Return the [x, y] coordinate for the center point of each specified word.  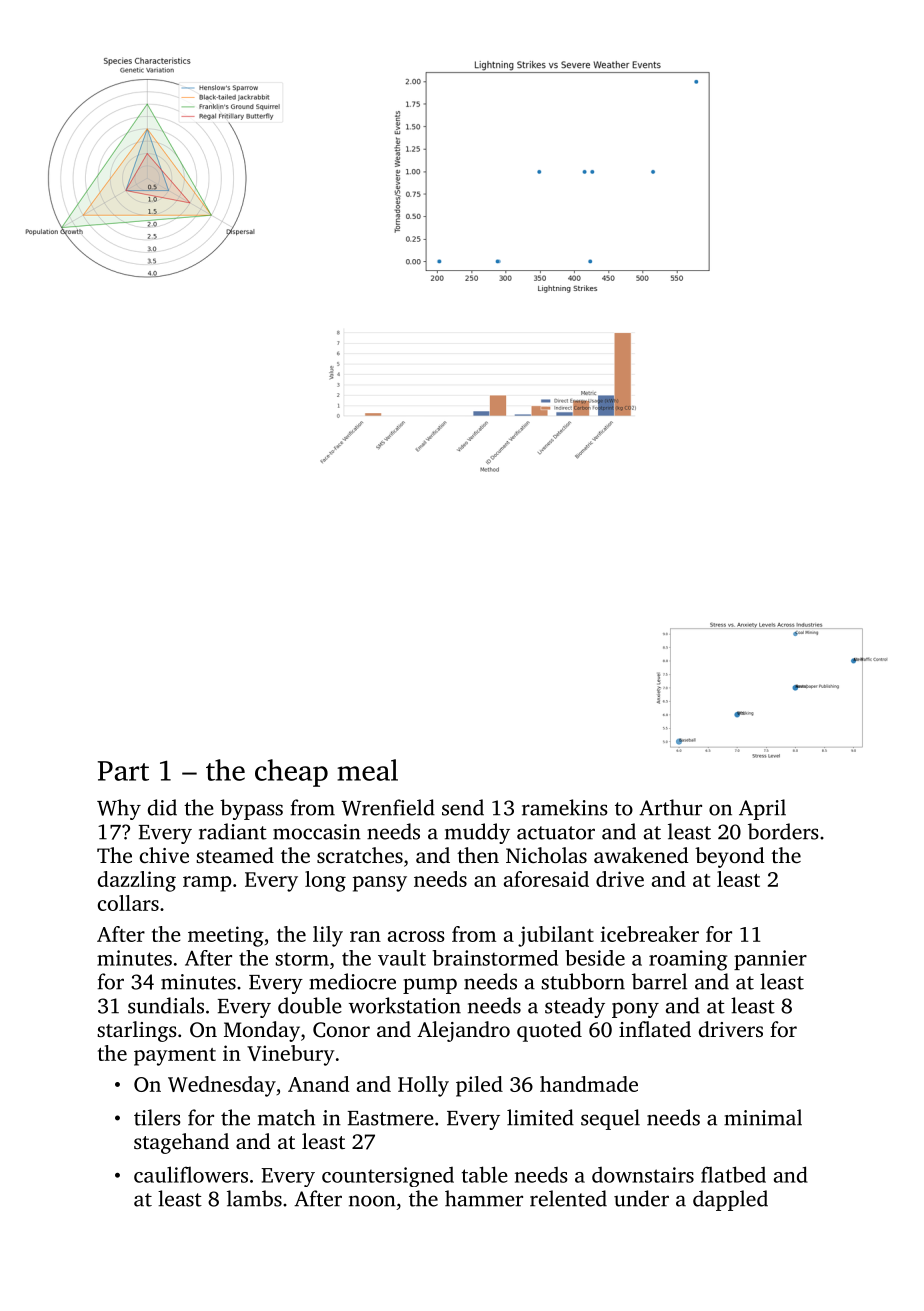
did [162, 807]
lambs [254, 1198]
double [310, 1005]
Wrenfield [388, 807]
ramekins [565, 807]
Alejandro [463, 1031]
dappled [730, 1200]
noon [372, 1201]
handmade [589, 1084]
